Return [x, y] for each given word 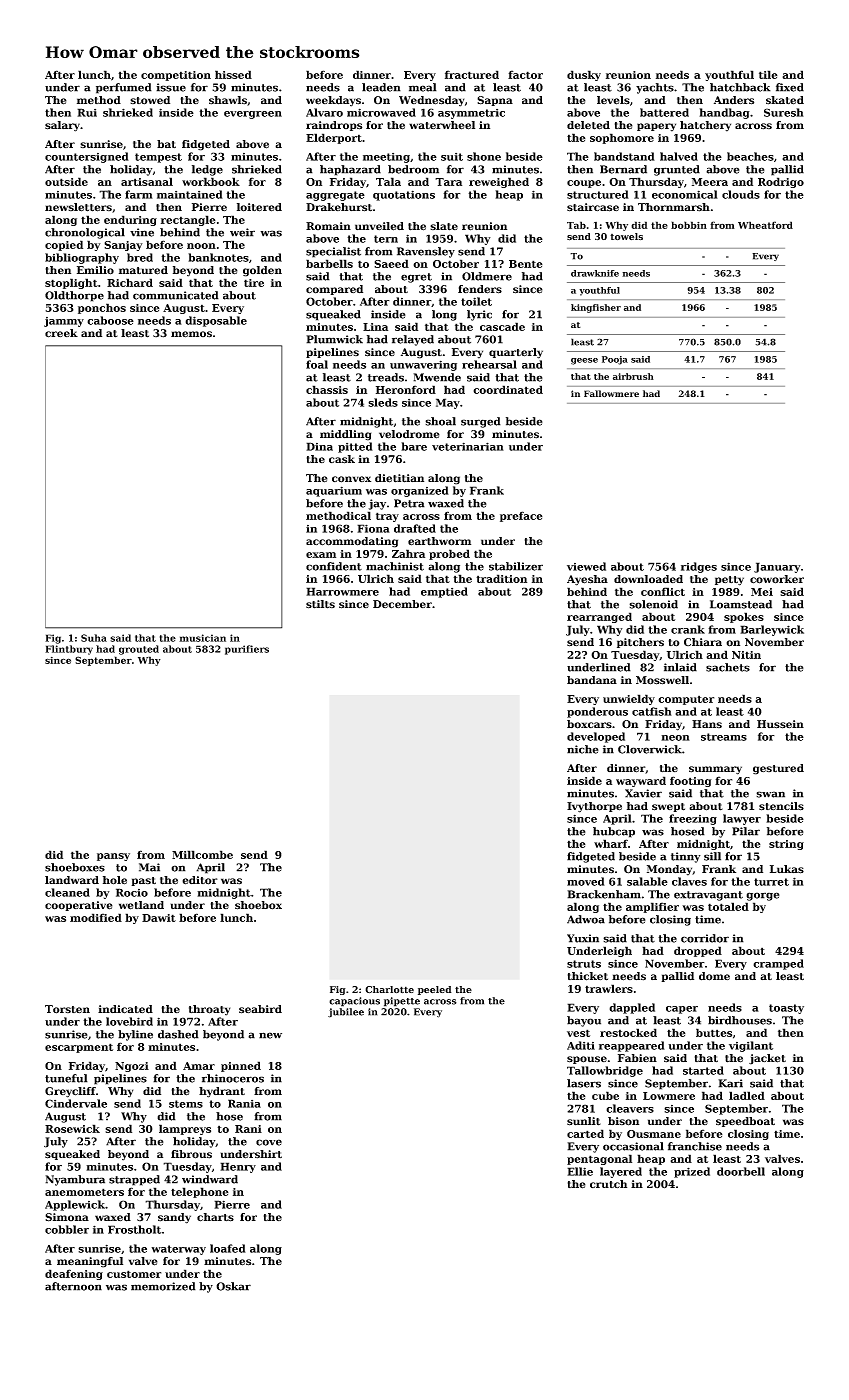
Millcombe [202, 854]
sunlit [584, 1121]
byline [135, 1035]
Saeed [391, 263]
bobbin [689, 225]
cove [269, 1142]
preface [521, 516]
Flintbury [69, 650]
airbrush [633, 376]
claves [689, 881]
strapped [134, 1180]
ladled [747, 1095]
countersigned [87, 157]
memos [191, 334]
